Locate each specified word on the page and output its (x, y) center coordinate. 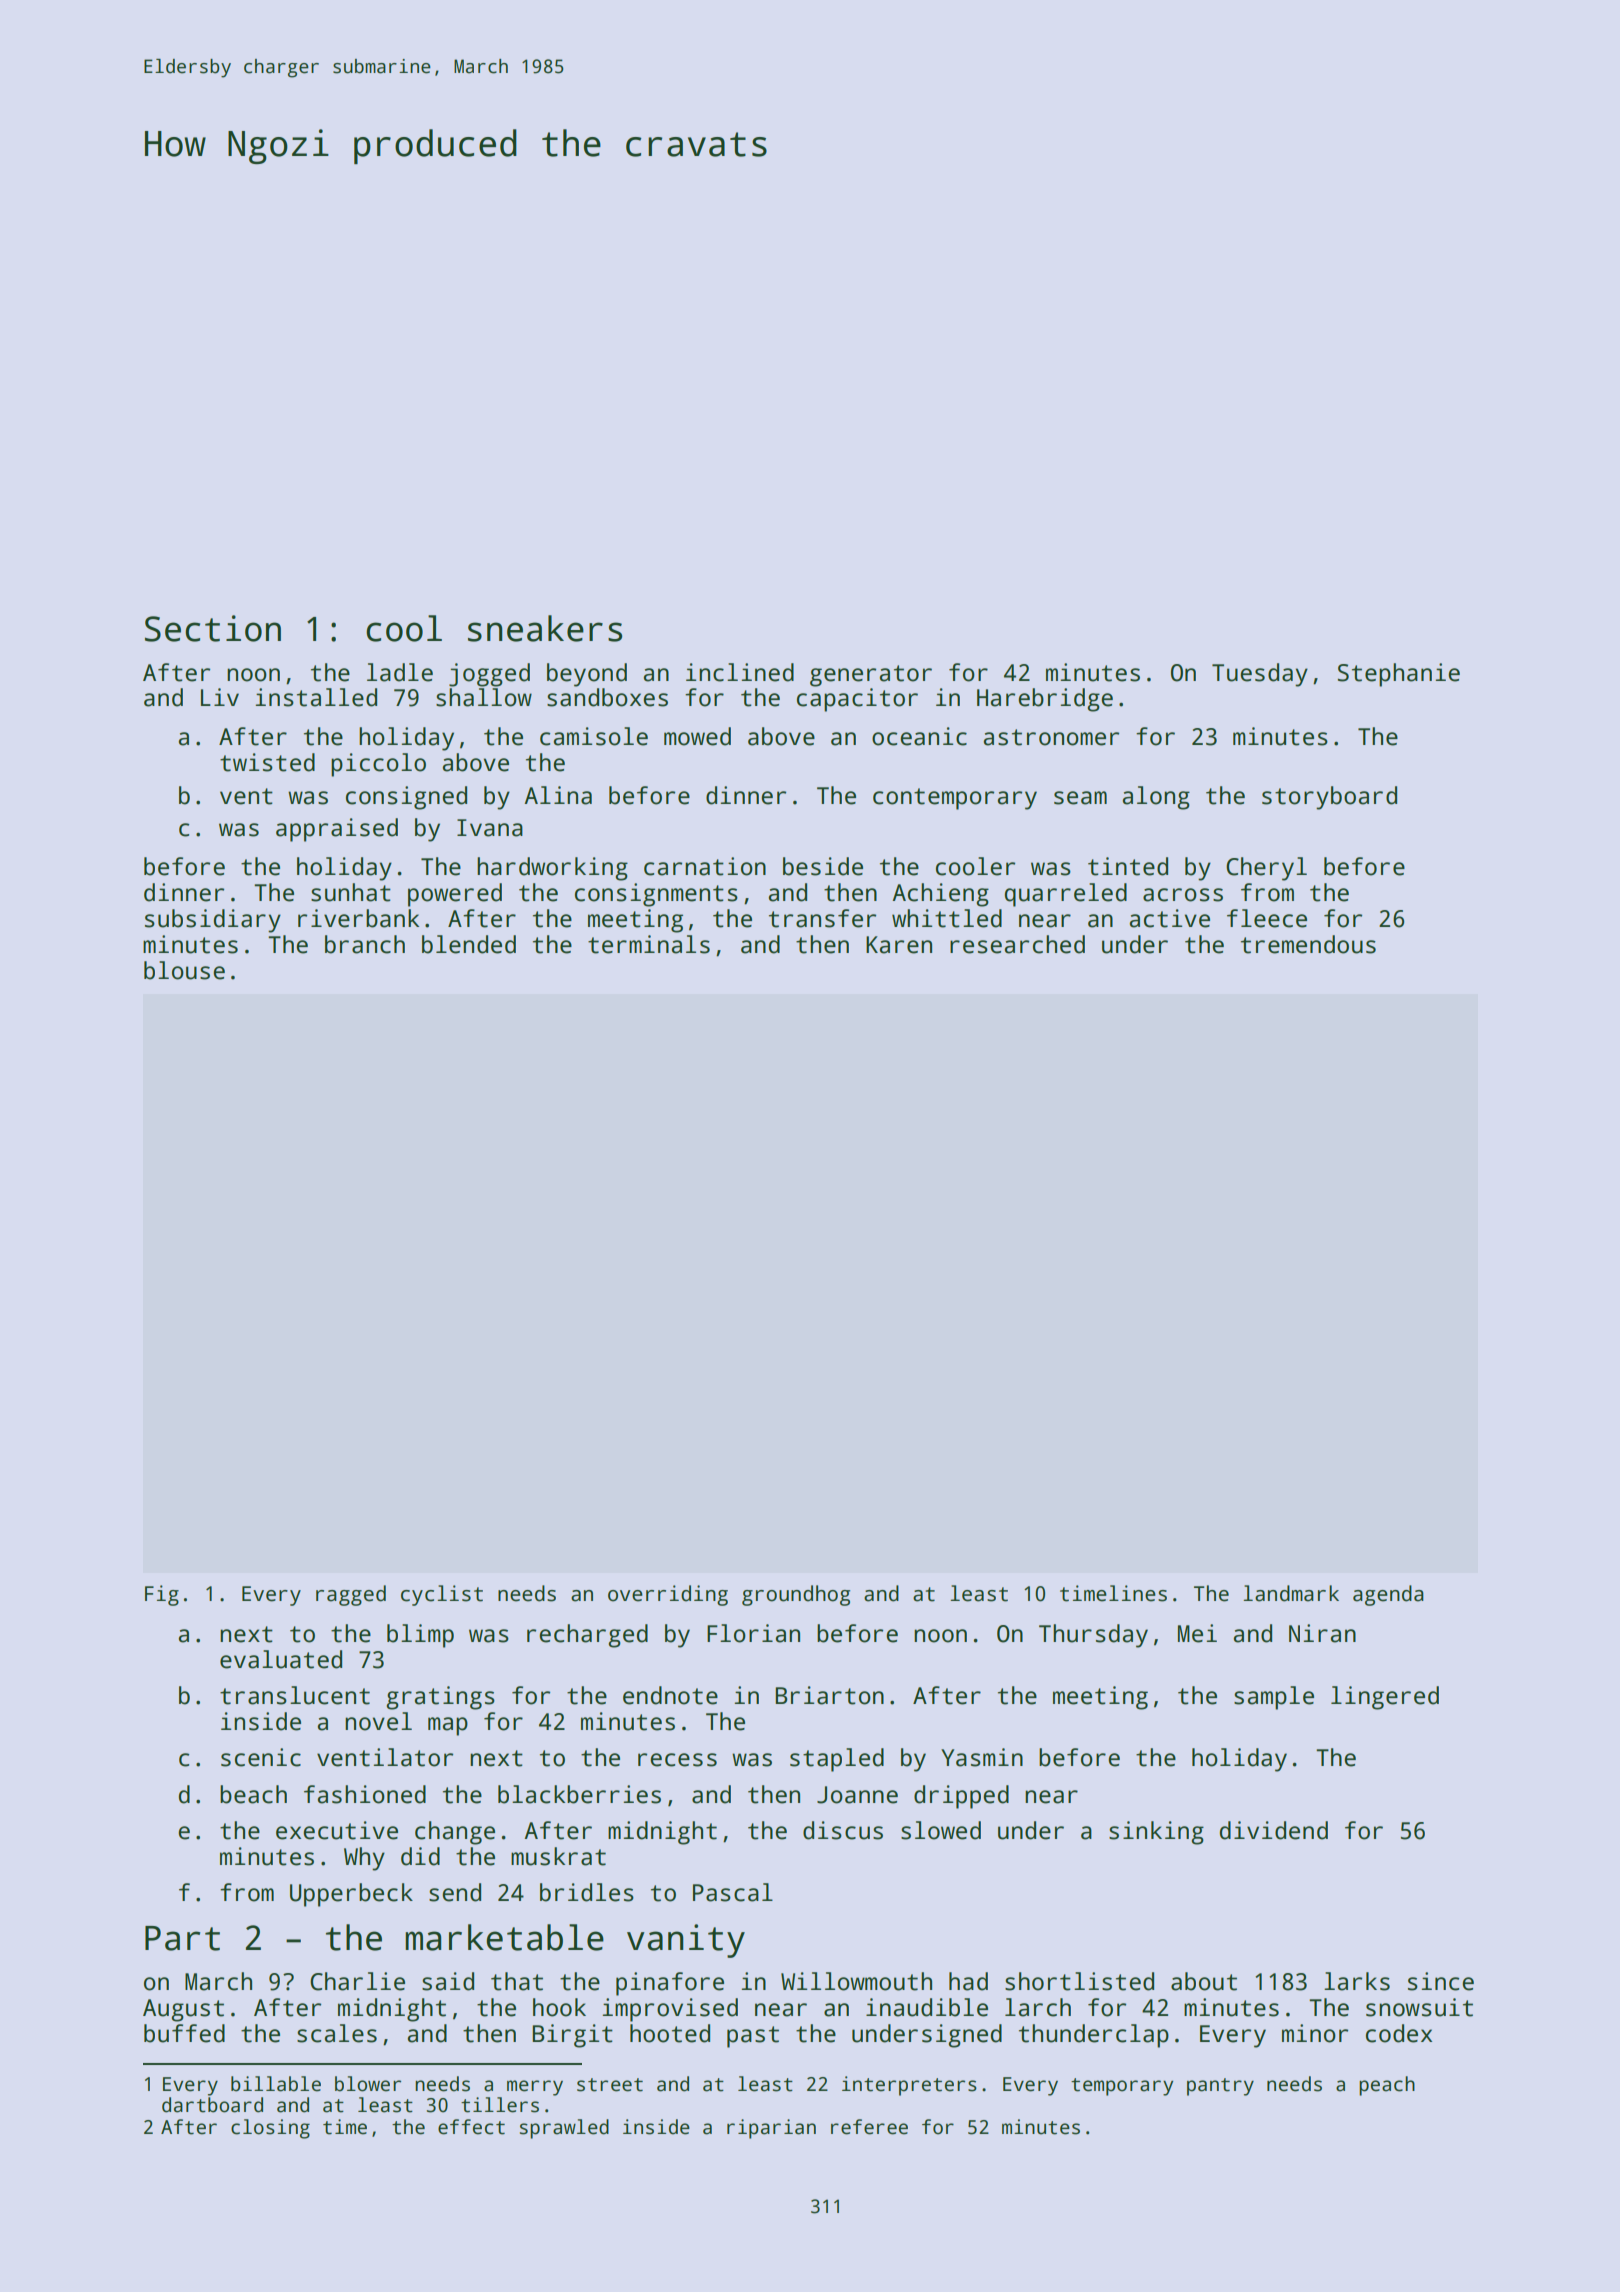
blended (469, 944)
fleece (1267, 918)
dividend (1274, 1830)
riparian (771, 2129)
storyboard (1329, 798)
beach (253, 1794)
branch (365, 944)
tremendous (1308, 944)
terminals (649, 944)
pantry (1220, 2087)
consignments (656, 895)
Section (213, 628)
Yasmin (982, 1757)
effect (471, 2127)
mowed (697, 736)
